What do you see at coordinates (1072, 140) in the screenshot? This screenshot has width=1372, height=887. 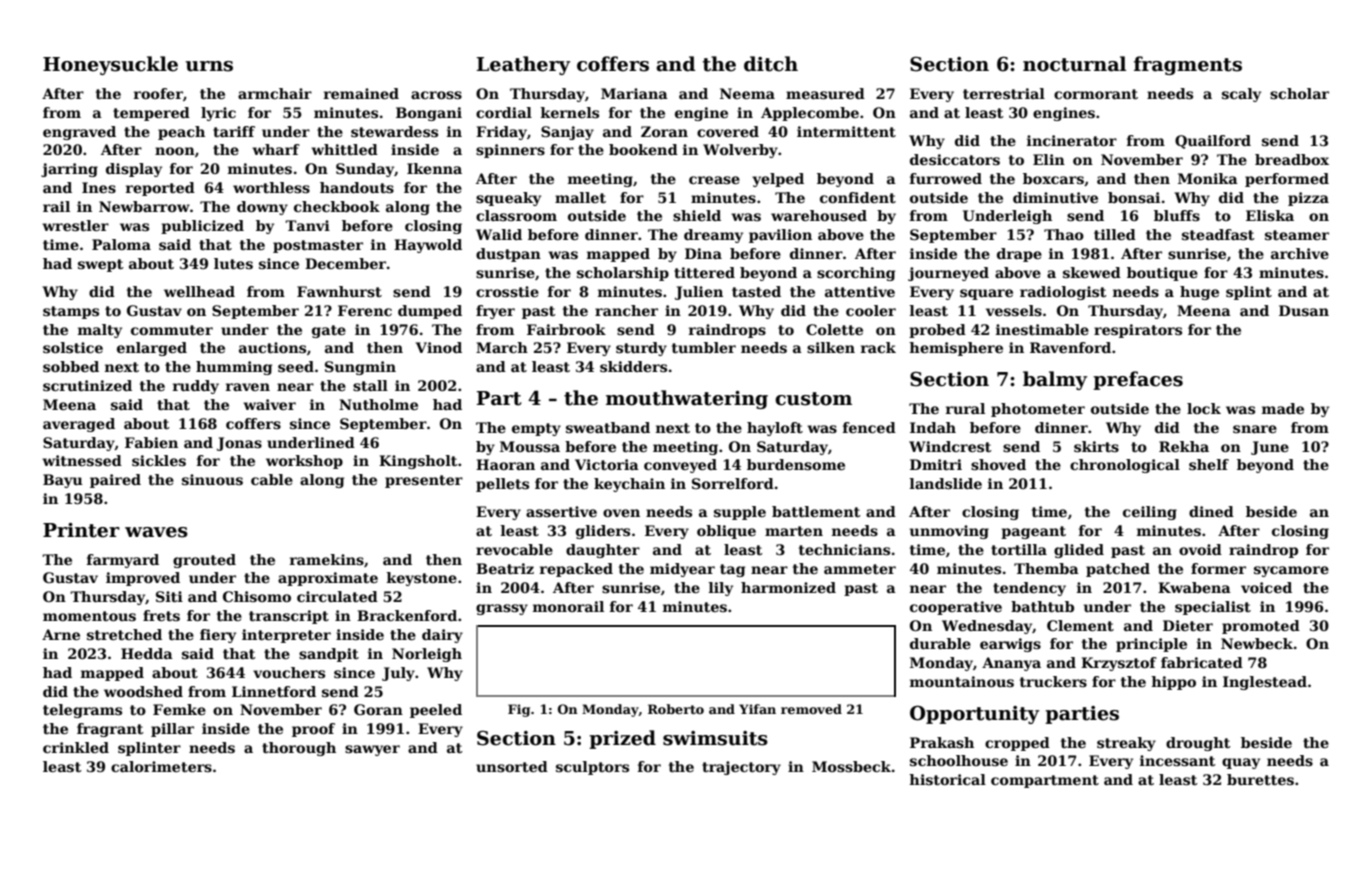 I see `incinerator` at bounding box center [1072, 140].
